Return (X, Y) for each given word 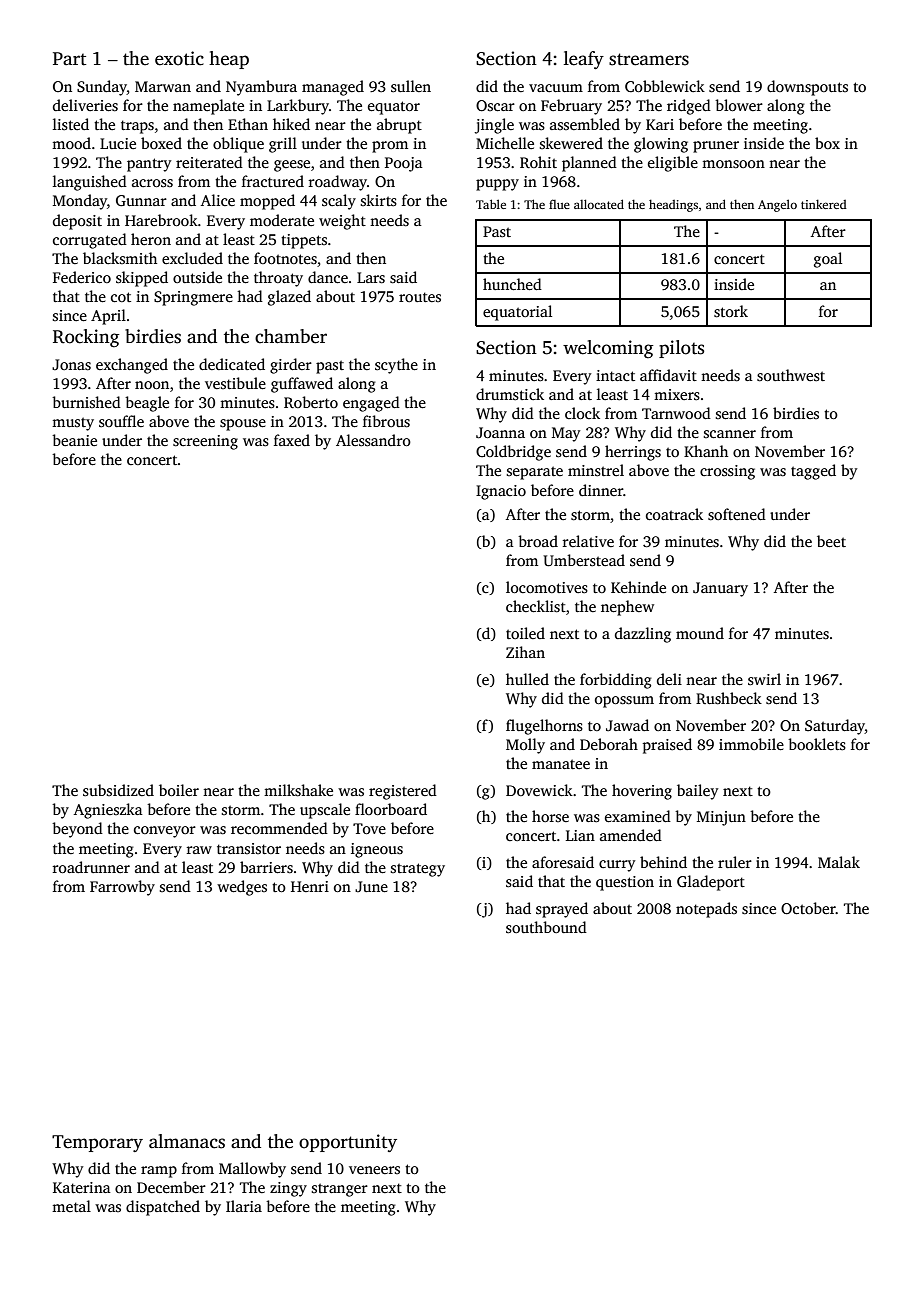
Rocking (86, 338)
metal (71, 1206)
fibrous (386, 421)
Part (69, 59)
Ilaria (244, 1206)
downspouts (807, 88)
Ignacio (501, 492)
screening (205, 442)
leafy (584, 60)
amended (631, 835)
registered (403, 792)
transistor (249, 848)
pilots (681, 349)
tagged (813, 472)
